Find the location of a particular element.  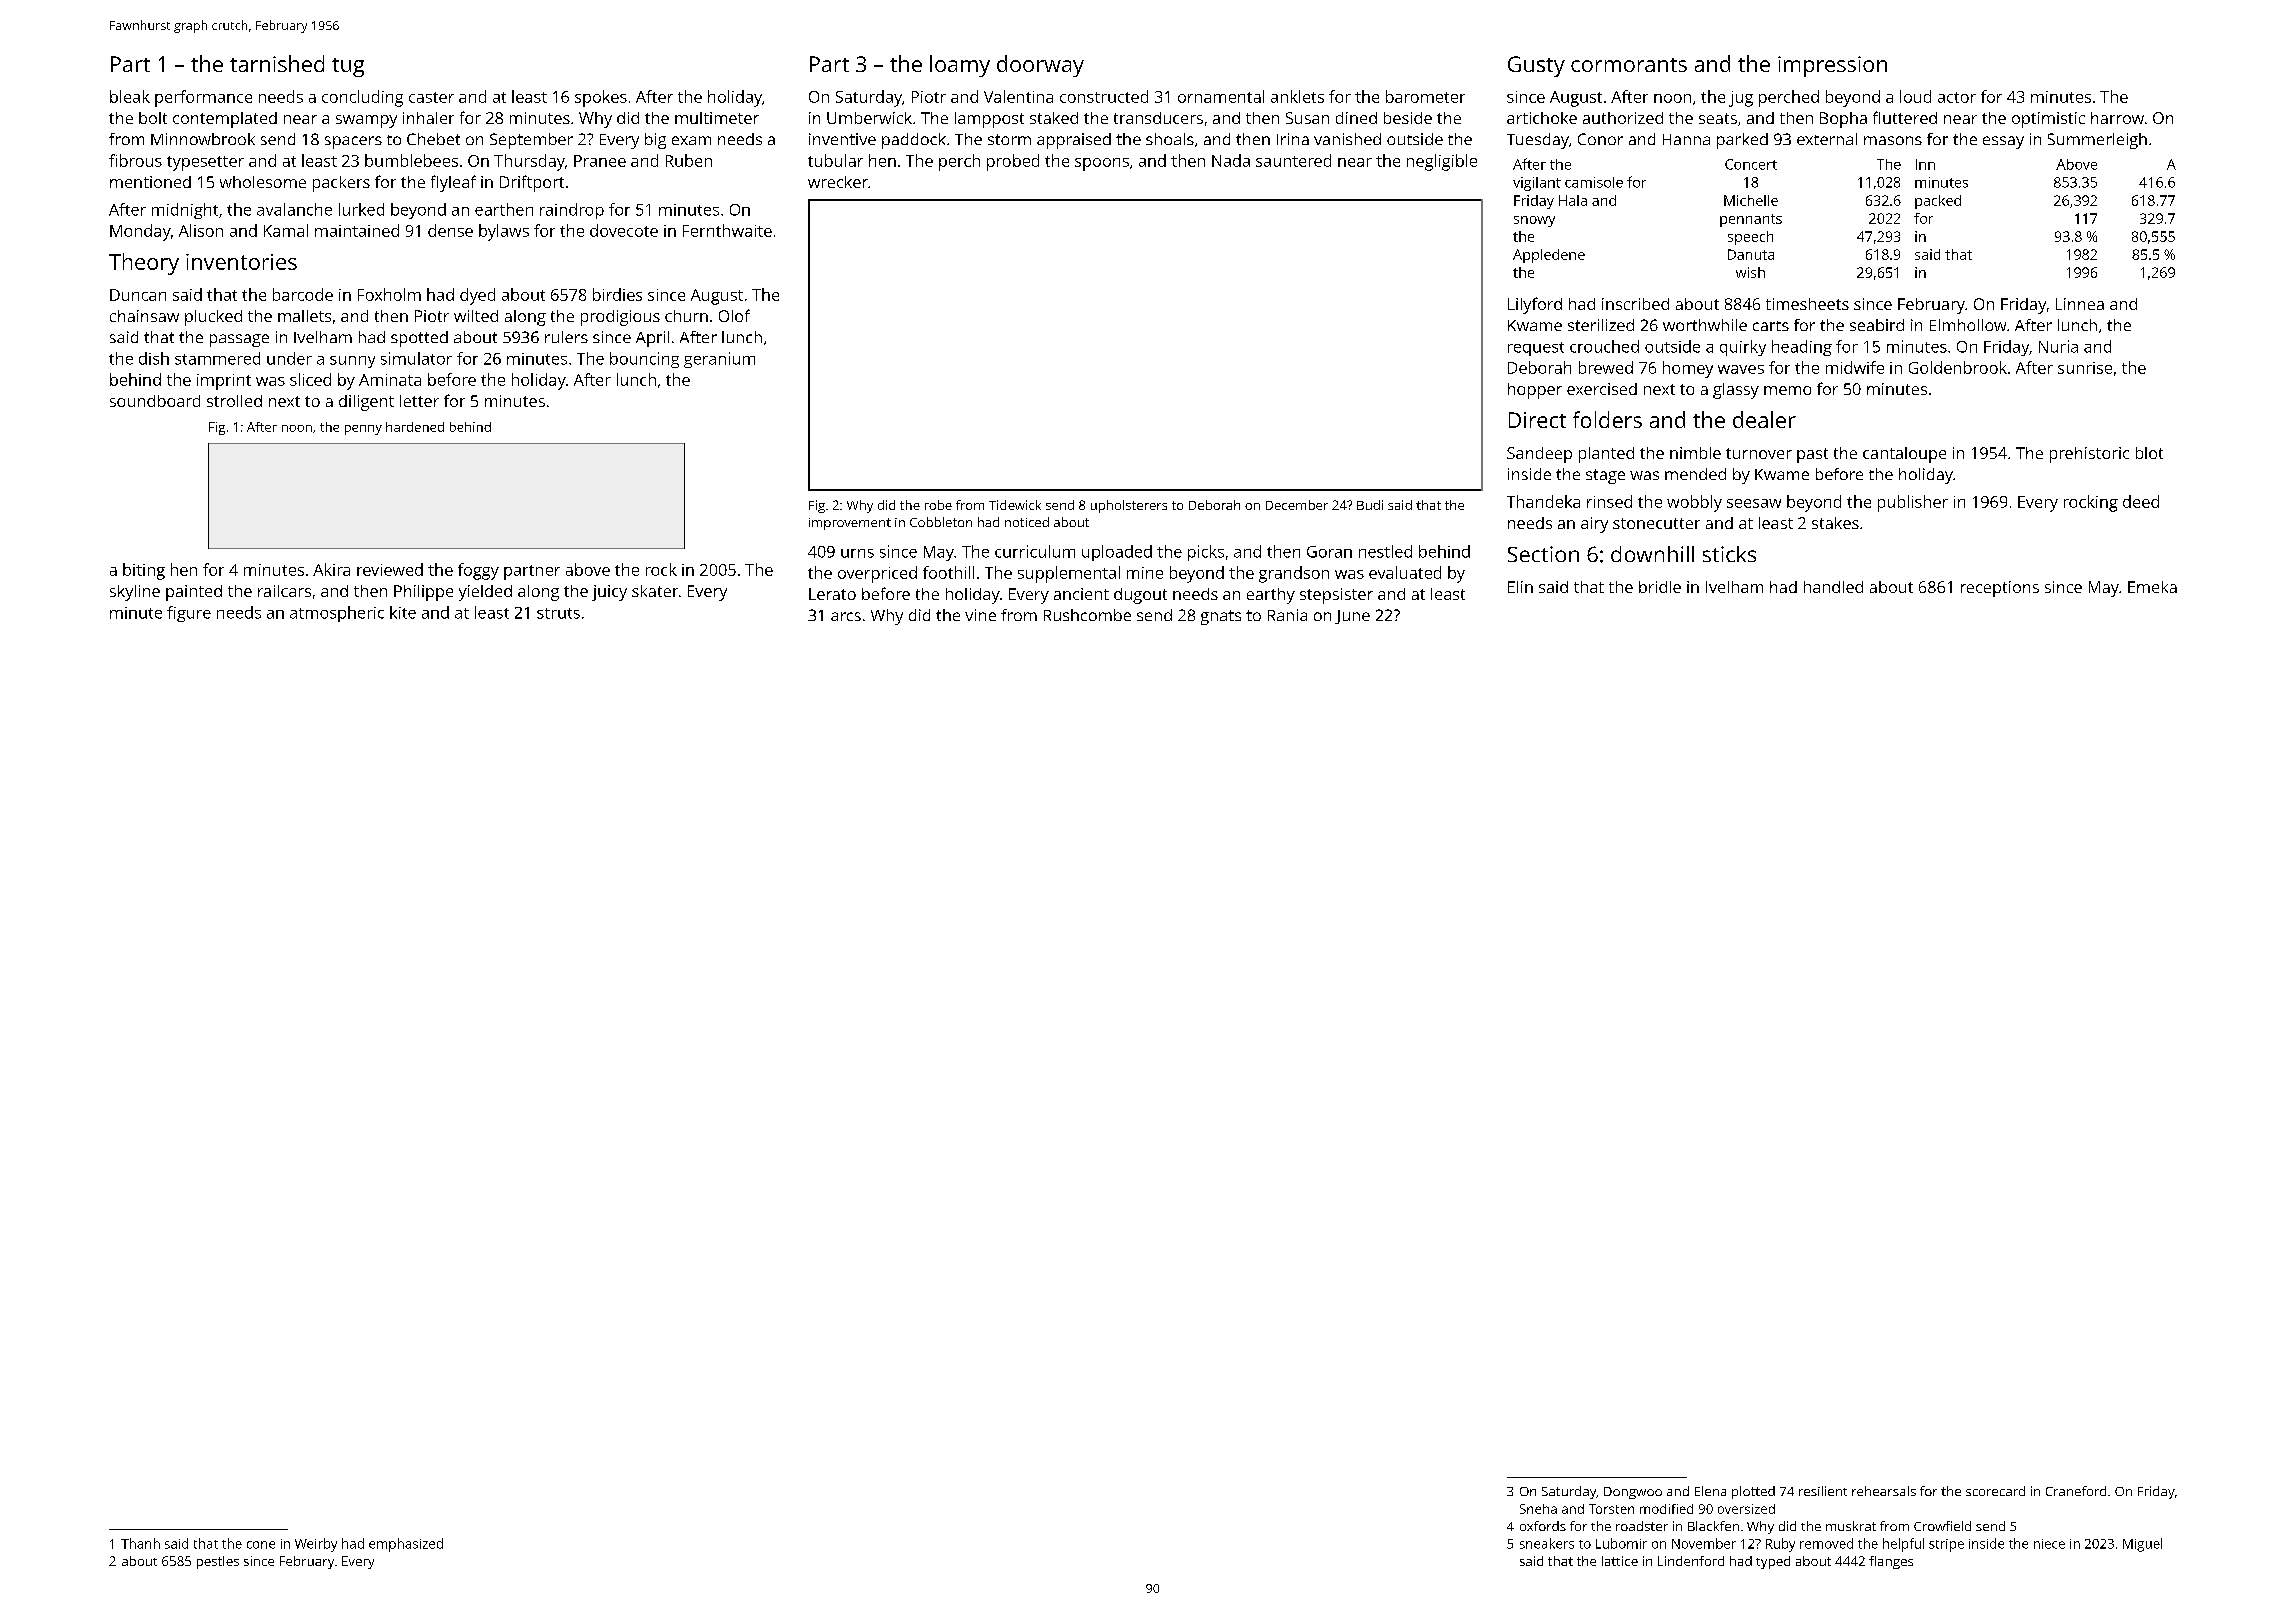

emphasized is located at coordinates (406, 1545).
